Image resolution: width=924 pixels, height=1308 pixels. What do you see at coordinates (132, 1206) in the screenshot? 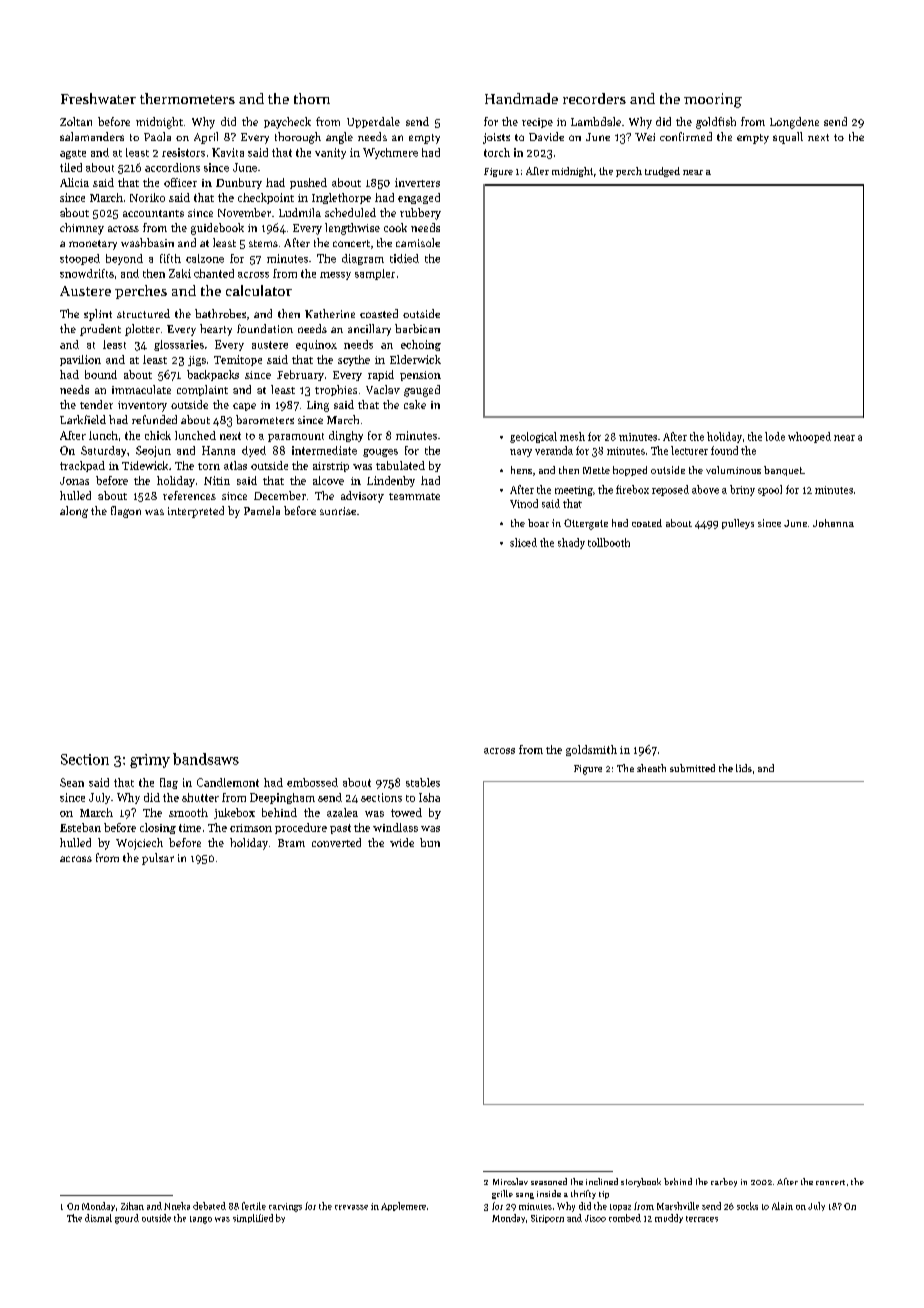
I see `Zihan` at bounding box center [132, 1206].
